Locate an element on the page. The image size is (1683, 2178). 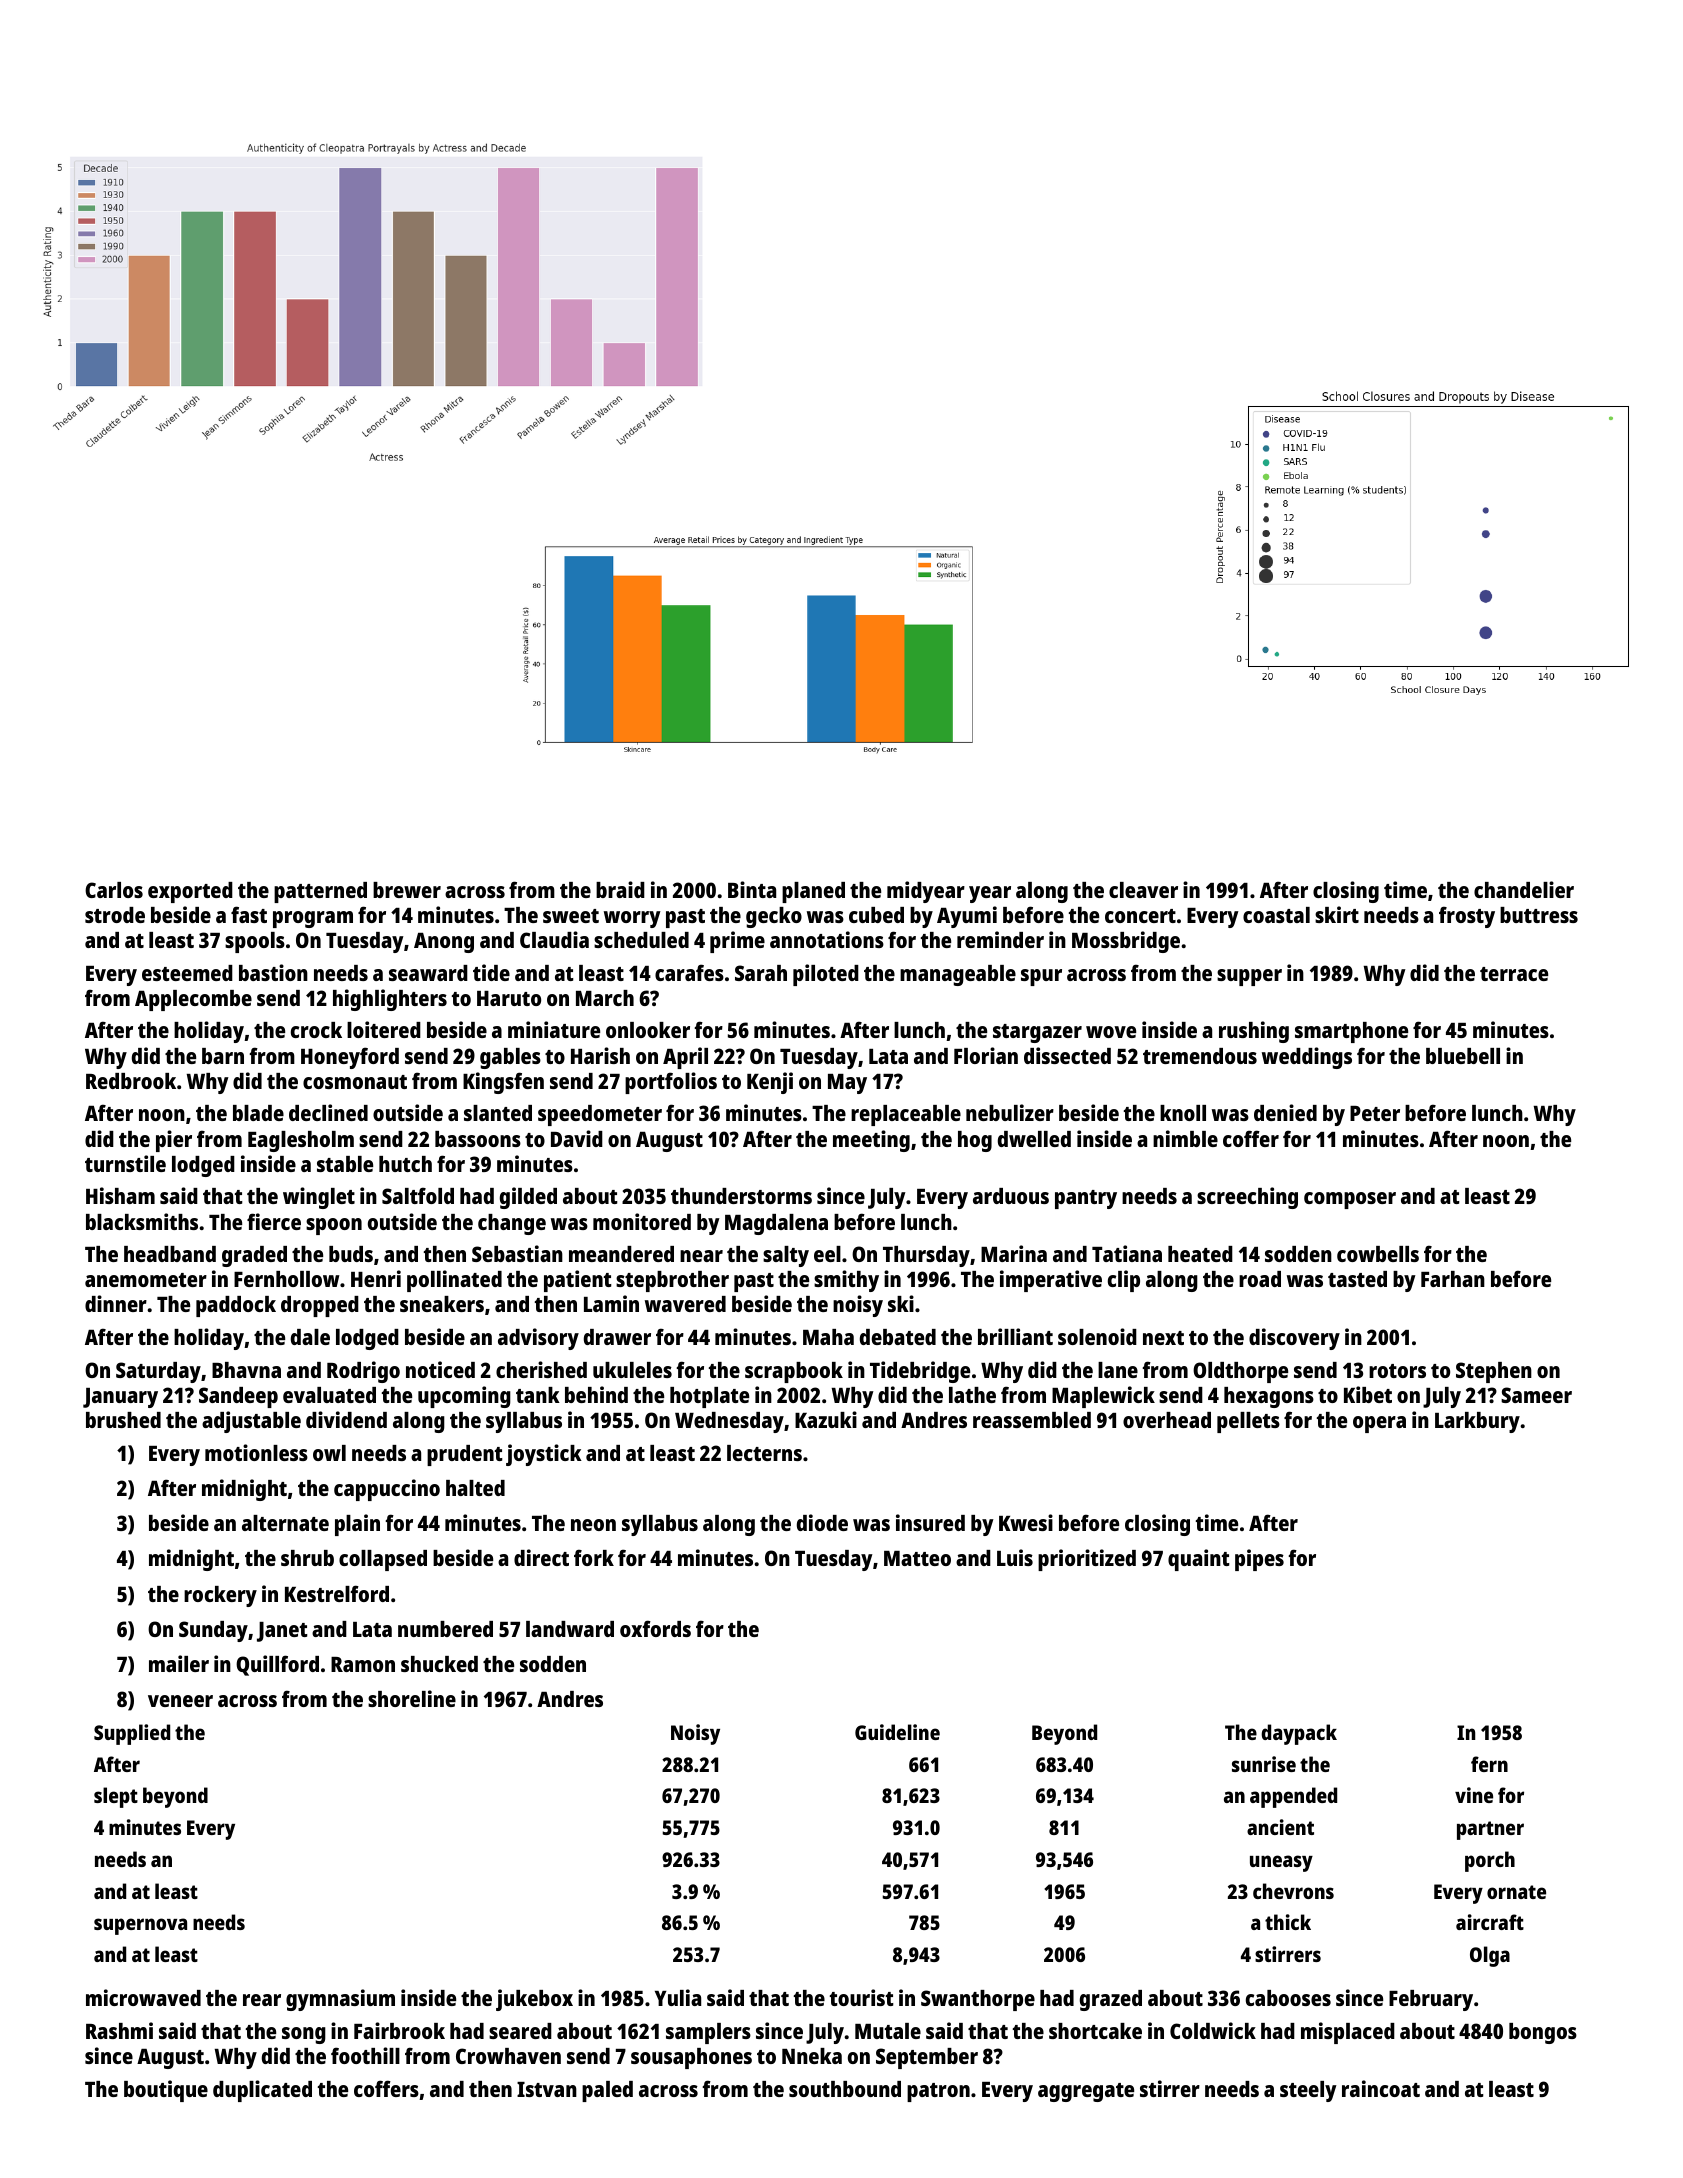
numbered is located at coordinates (445, 1629).
